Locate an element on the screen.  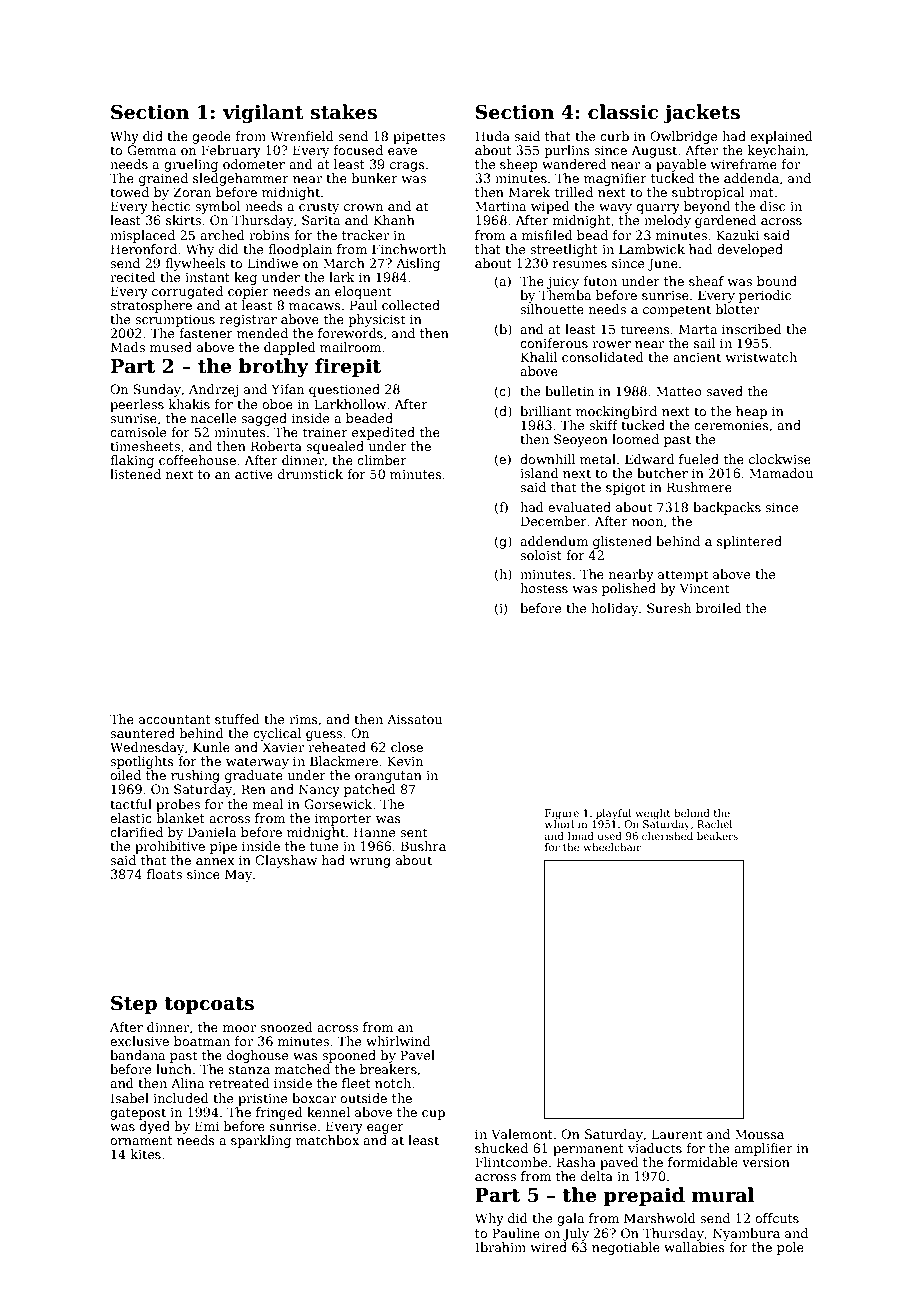
Valemont is located at coordinates (522, 1134).
